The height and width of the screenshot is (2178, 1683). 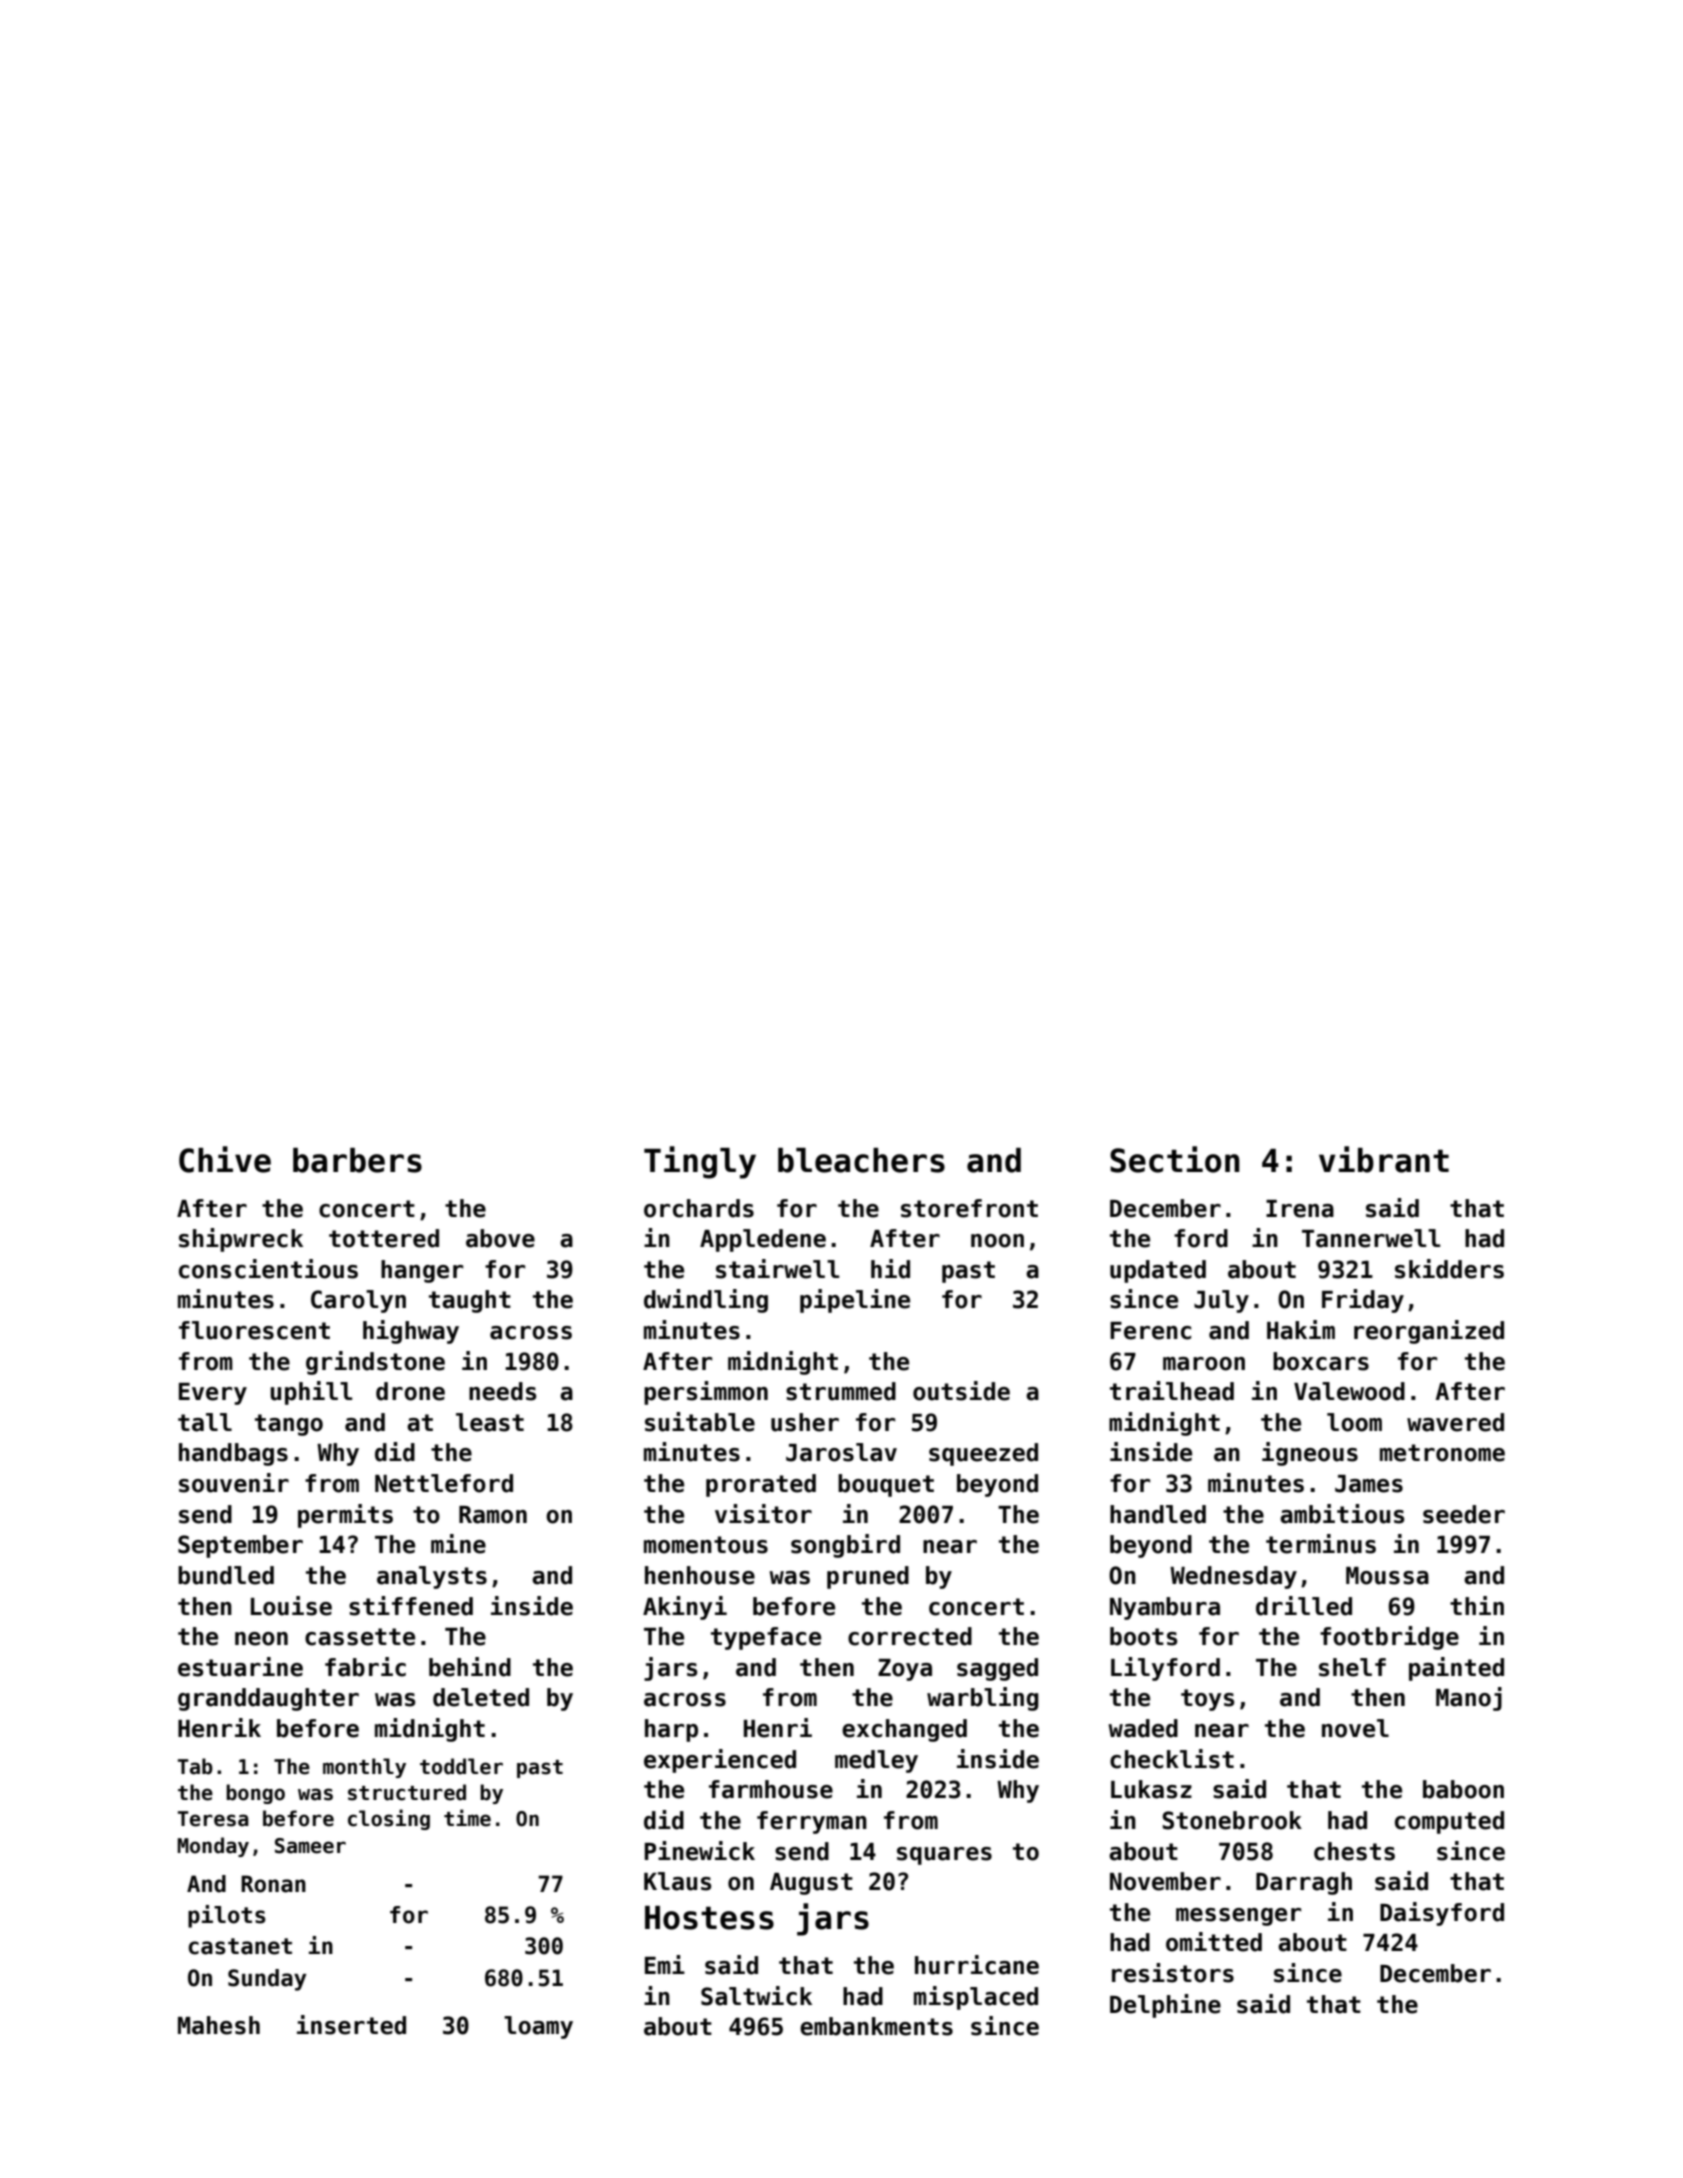 What do you see at coordinates (261, 1639) in the screenshot?
I see `neon` at bounding box center [261, 1639].
